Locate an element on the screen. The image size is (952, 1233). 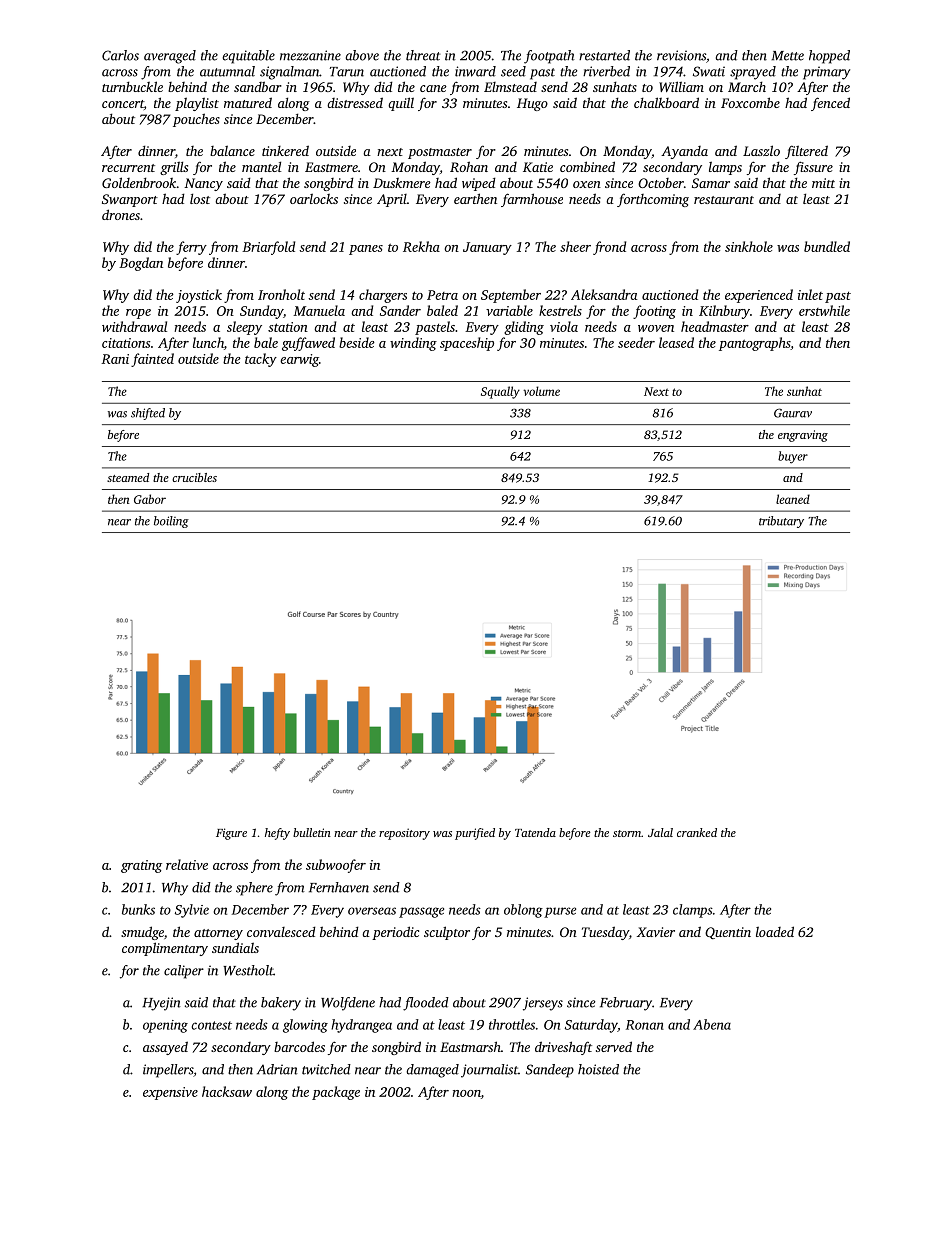
Carlos is located at coordinates (120, 55).
